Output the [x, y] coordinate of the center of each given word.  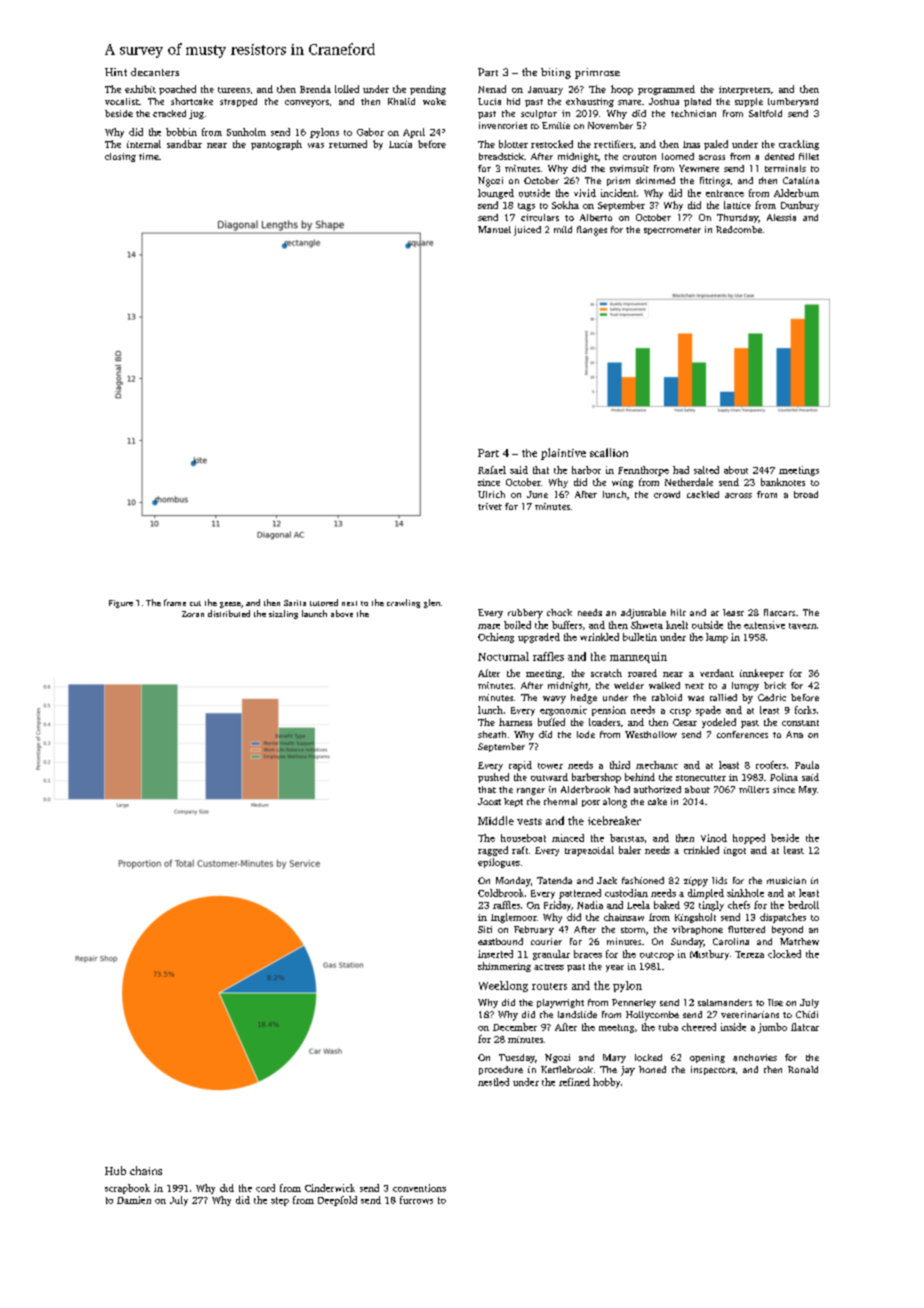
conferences [742, 734]
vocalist [122, 101]
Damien [134, 1200]
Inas [691, 144]
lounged [496, 194]
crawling [403, 603]
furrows [416, 1200]
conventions [419, 1188]
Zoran [193, 614]
